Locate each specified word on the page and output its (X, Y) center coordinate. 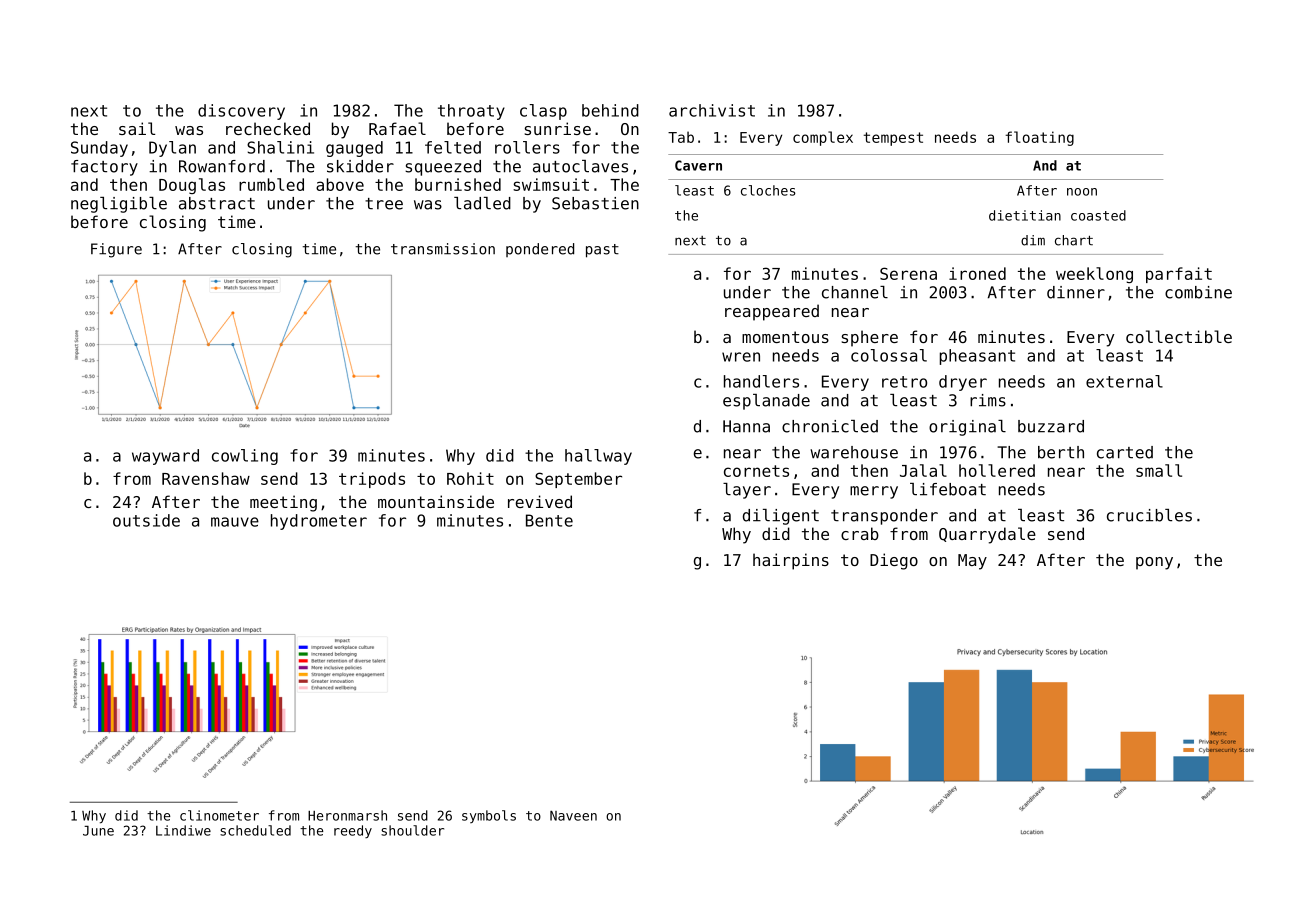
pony (1154, 563)
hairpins (791, 561)
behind (610, 110)
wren (741, 357)
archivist (712, 110)
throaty (471, 112)
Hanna (746, 426)
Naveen (573, 816)
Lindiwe (183, 830)
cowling (245, 457)
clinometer (219, 815)
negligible (119, 205)
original (967, 428)
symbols (489, 816)
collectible (1179, 336)
